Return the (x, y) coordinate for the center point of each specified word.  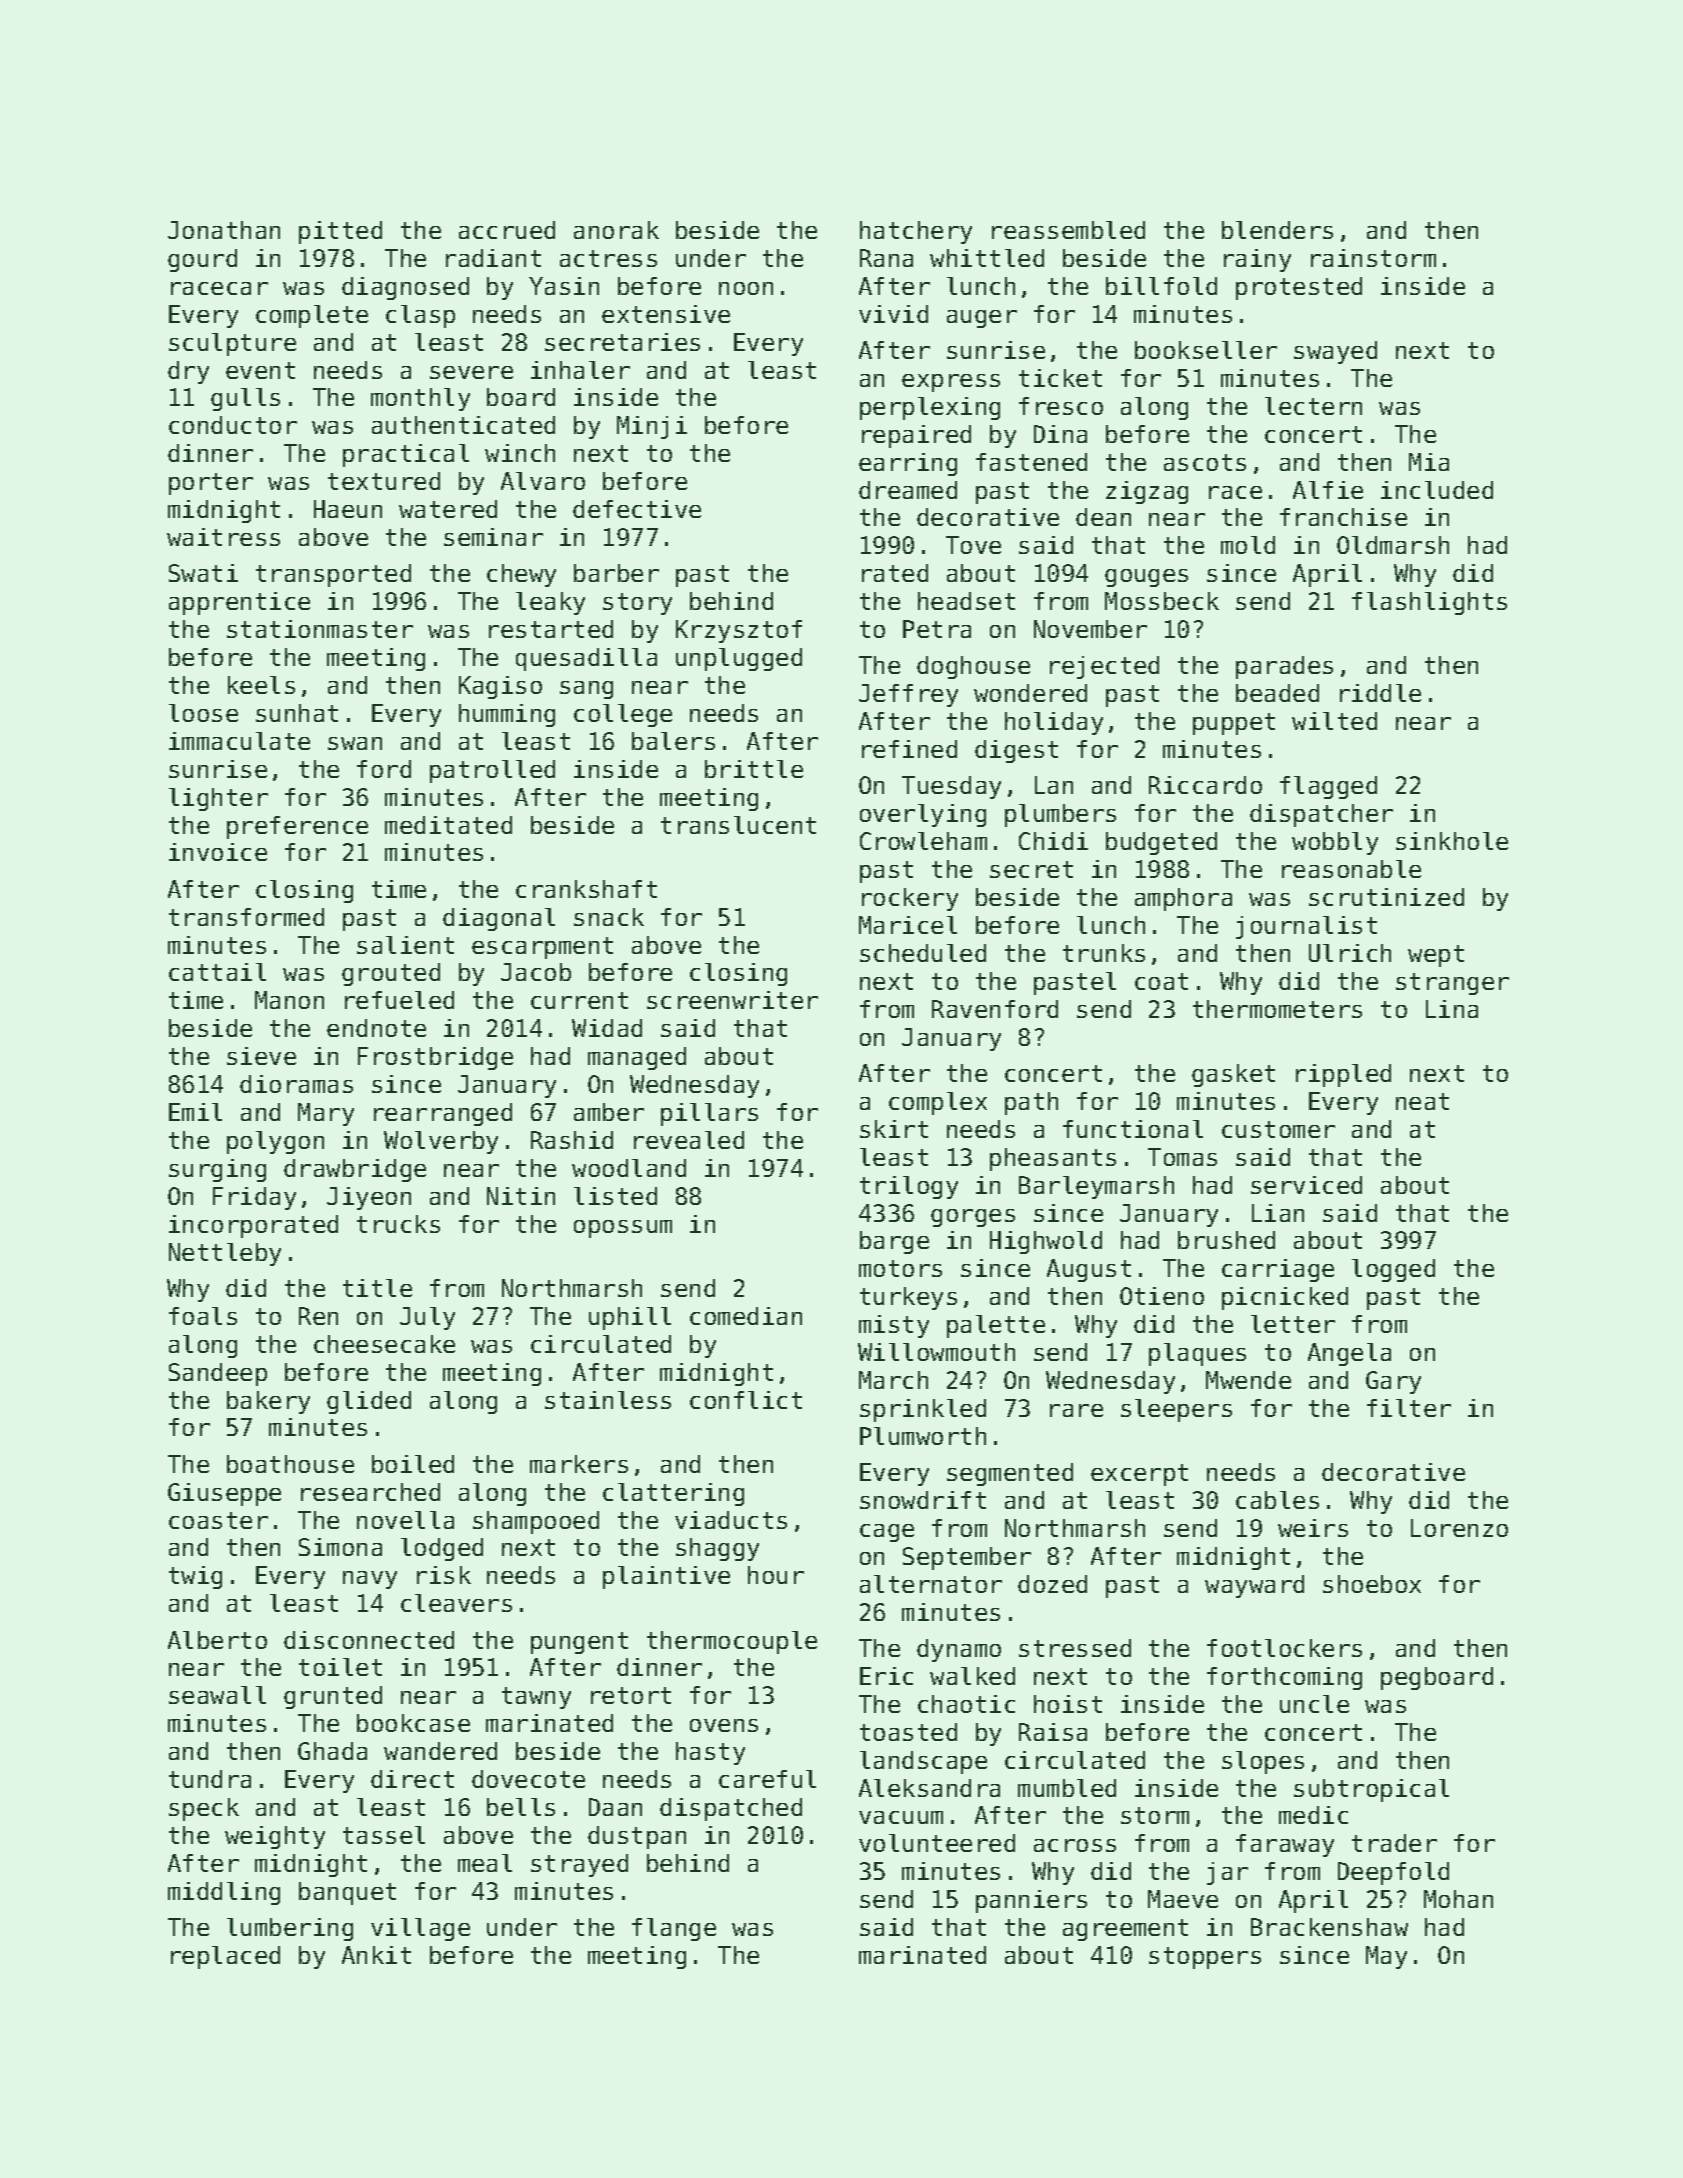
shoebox (1372, 1584)
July (427, 1318)
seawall (217, 1695)
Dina (1060, 434)
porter (211, 484)
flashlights (1429, 603)
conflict (746, 1400)
